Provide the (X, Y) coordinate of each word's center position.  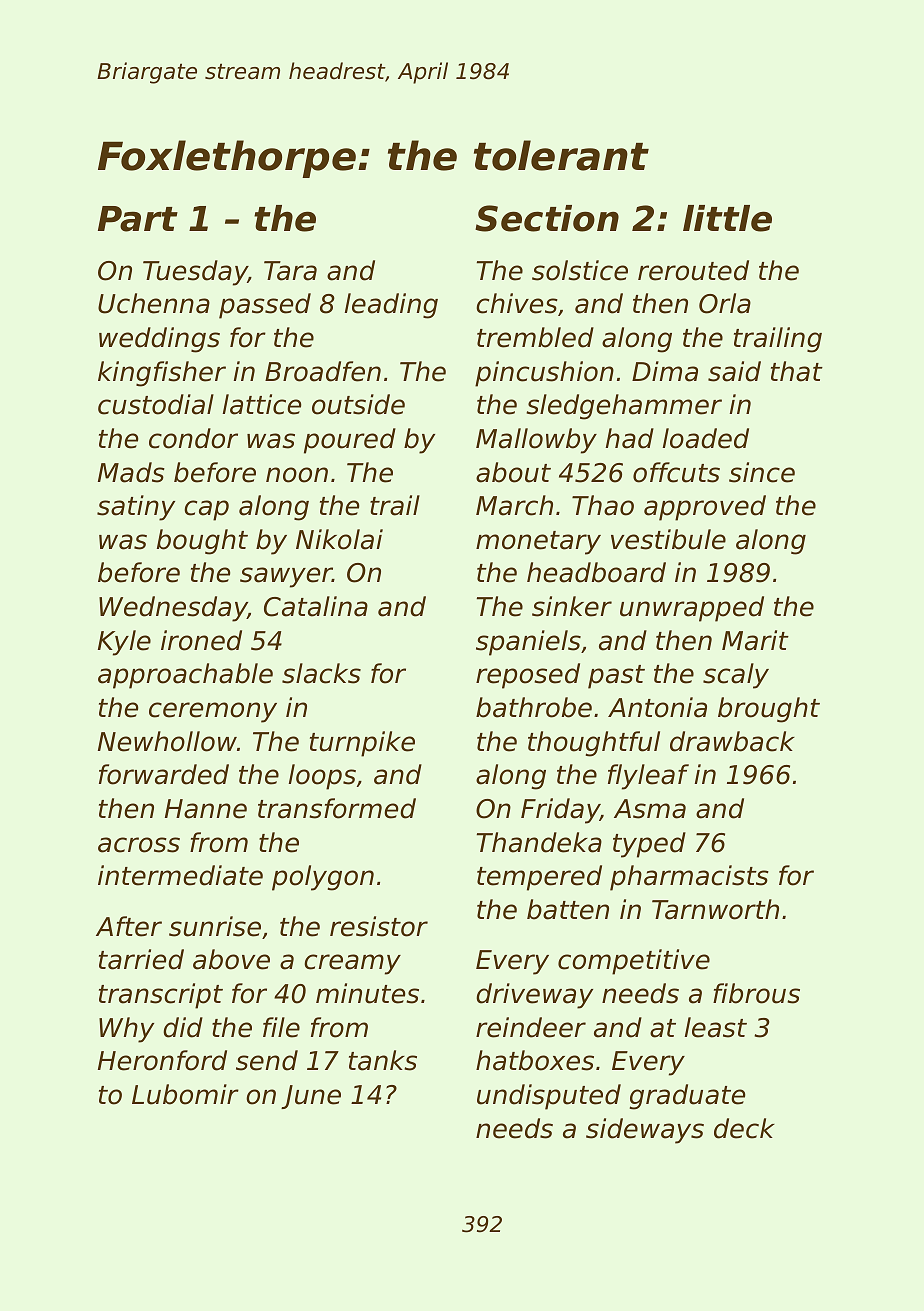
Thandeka (539, 842)
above (231, 959)
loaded (706, 438)
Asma (650, 809)
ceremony (213, 712)
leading (391, 306)
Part (138, 219)
